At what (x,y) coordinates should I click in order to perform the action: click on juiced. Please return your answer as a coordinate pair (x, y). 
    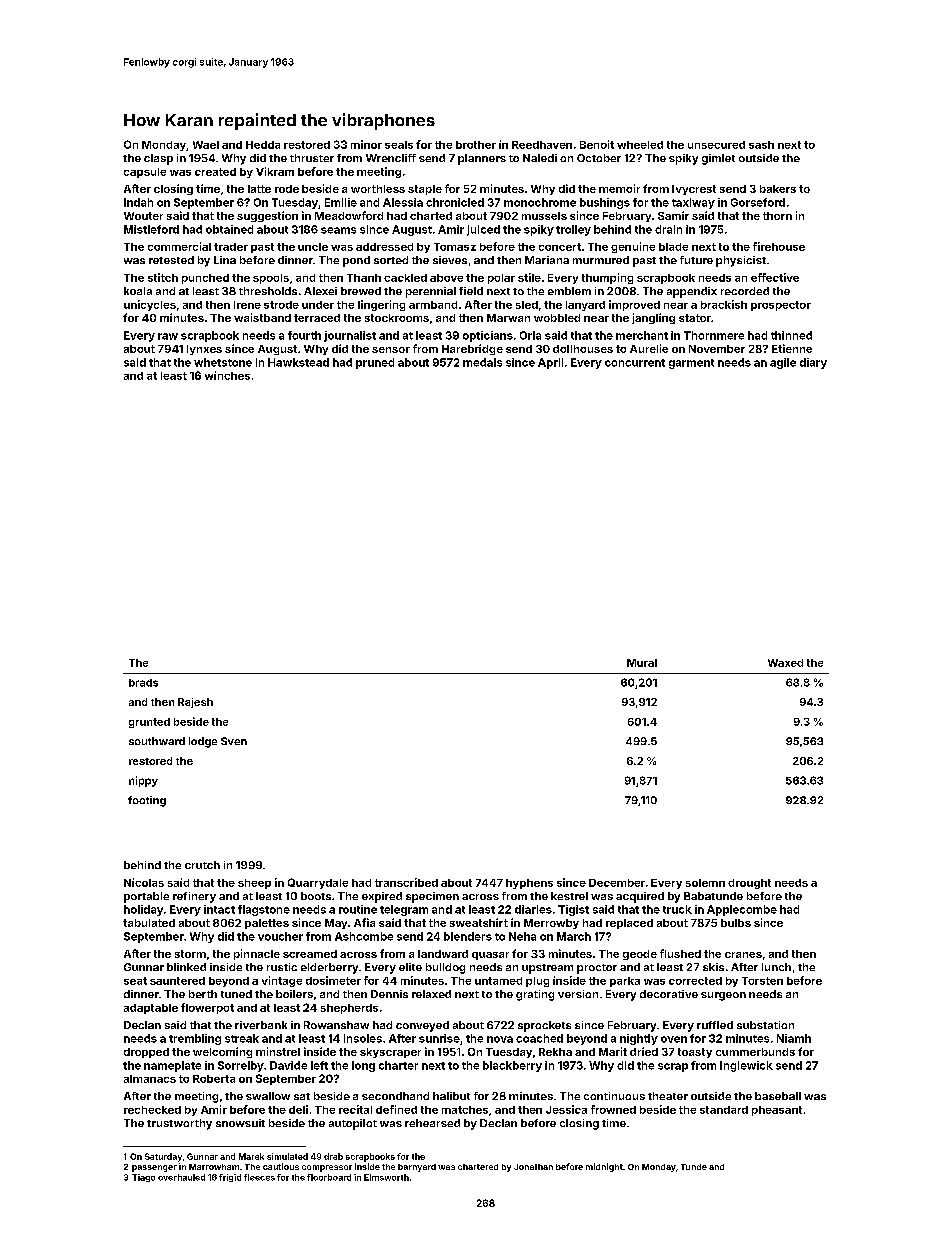
    Looking at the image, I should click on (483, 230).
